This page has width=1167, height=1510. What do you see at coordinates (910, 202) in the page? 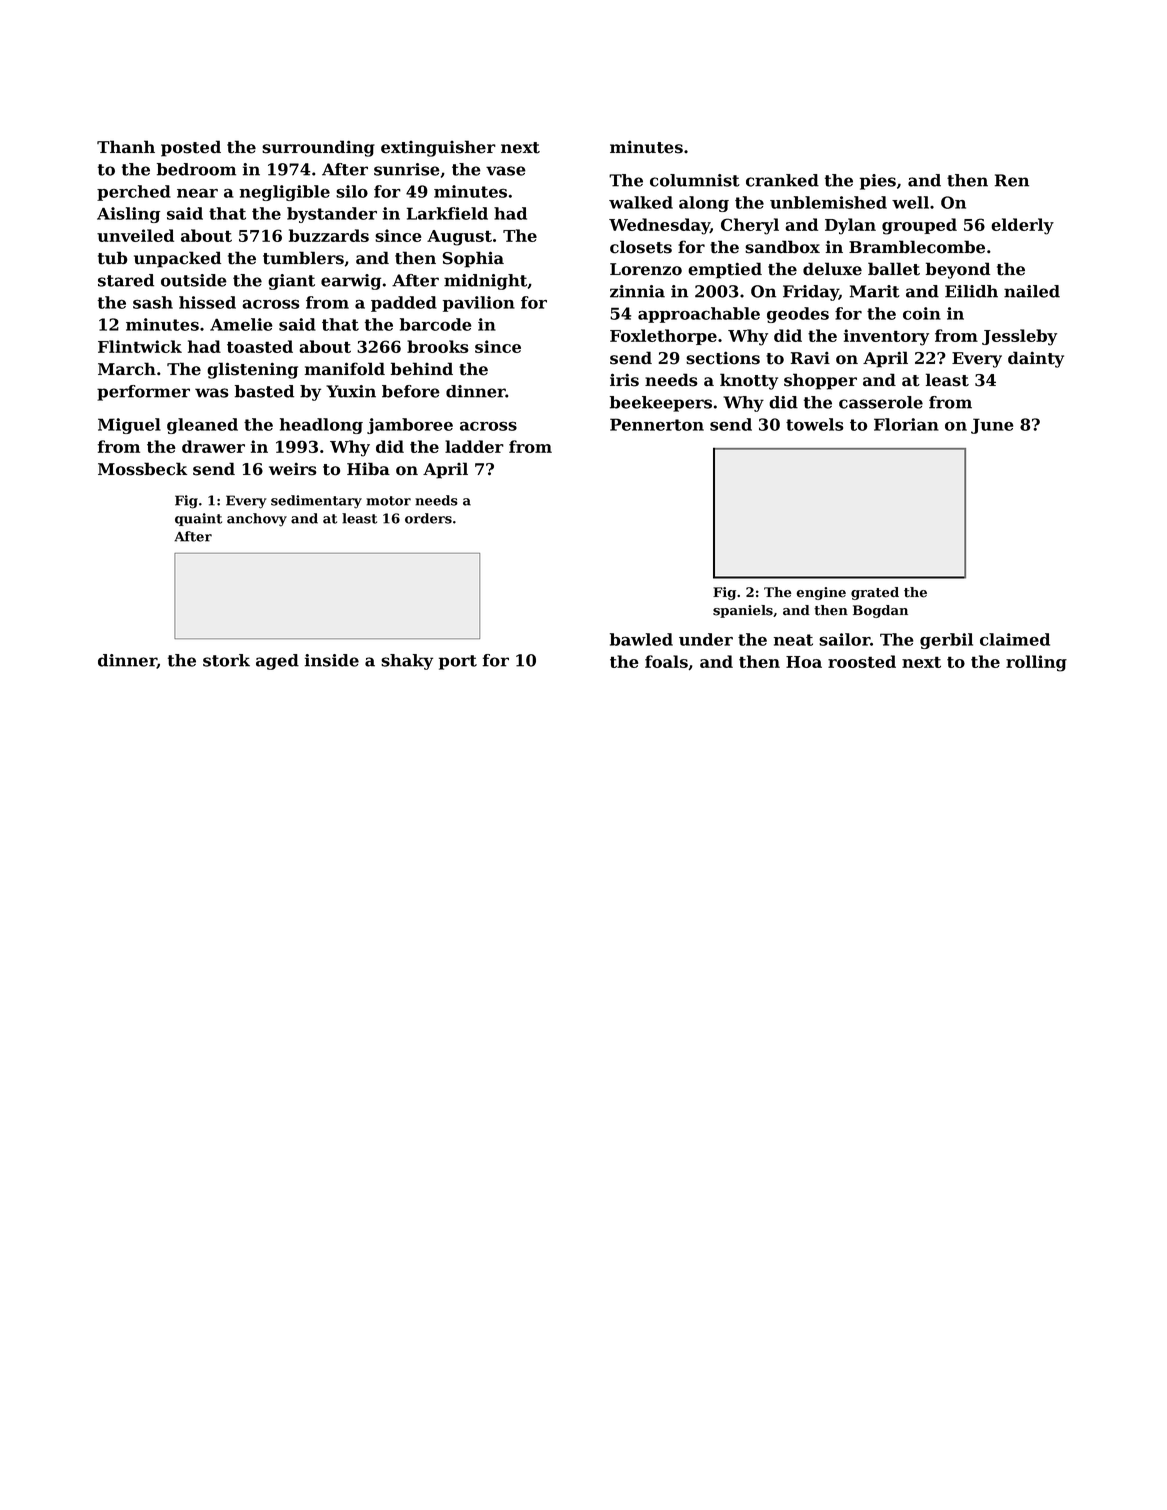
I see `well` at bounding box center [910, 202].
